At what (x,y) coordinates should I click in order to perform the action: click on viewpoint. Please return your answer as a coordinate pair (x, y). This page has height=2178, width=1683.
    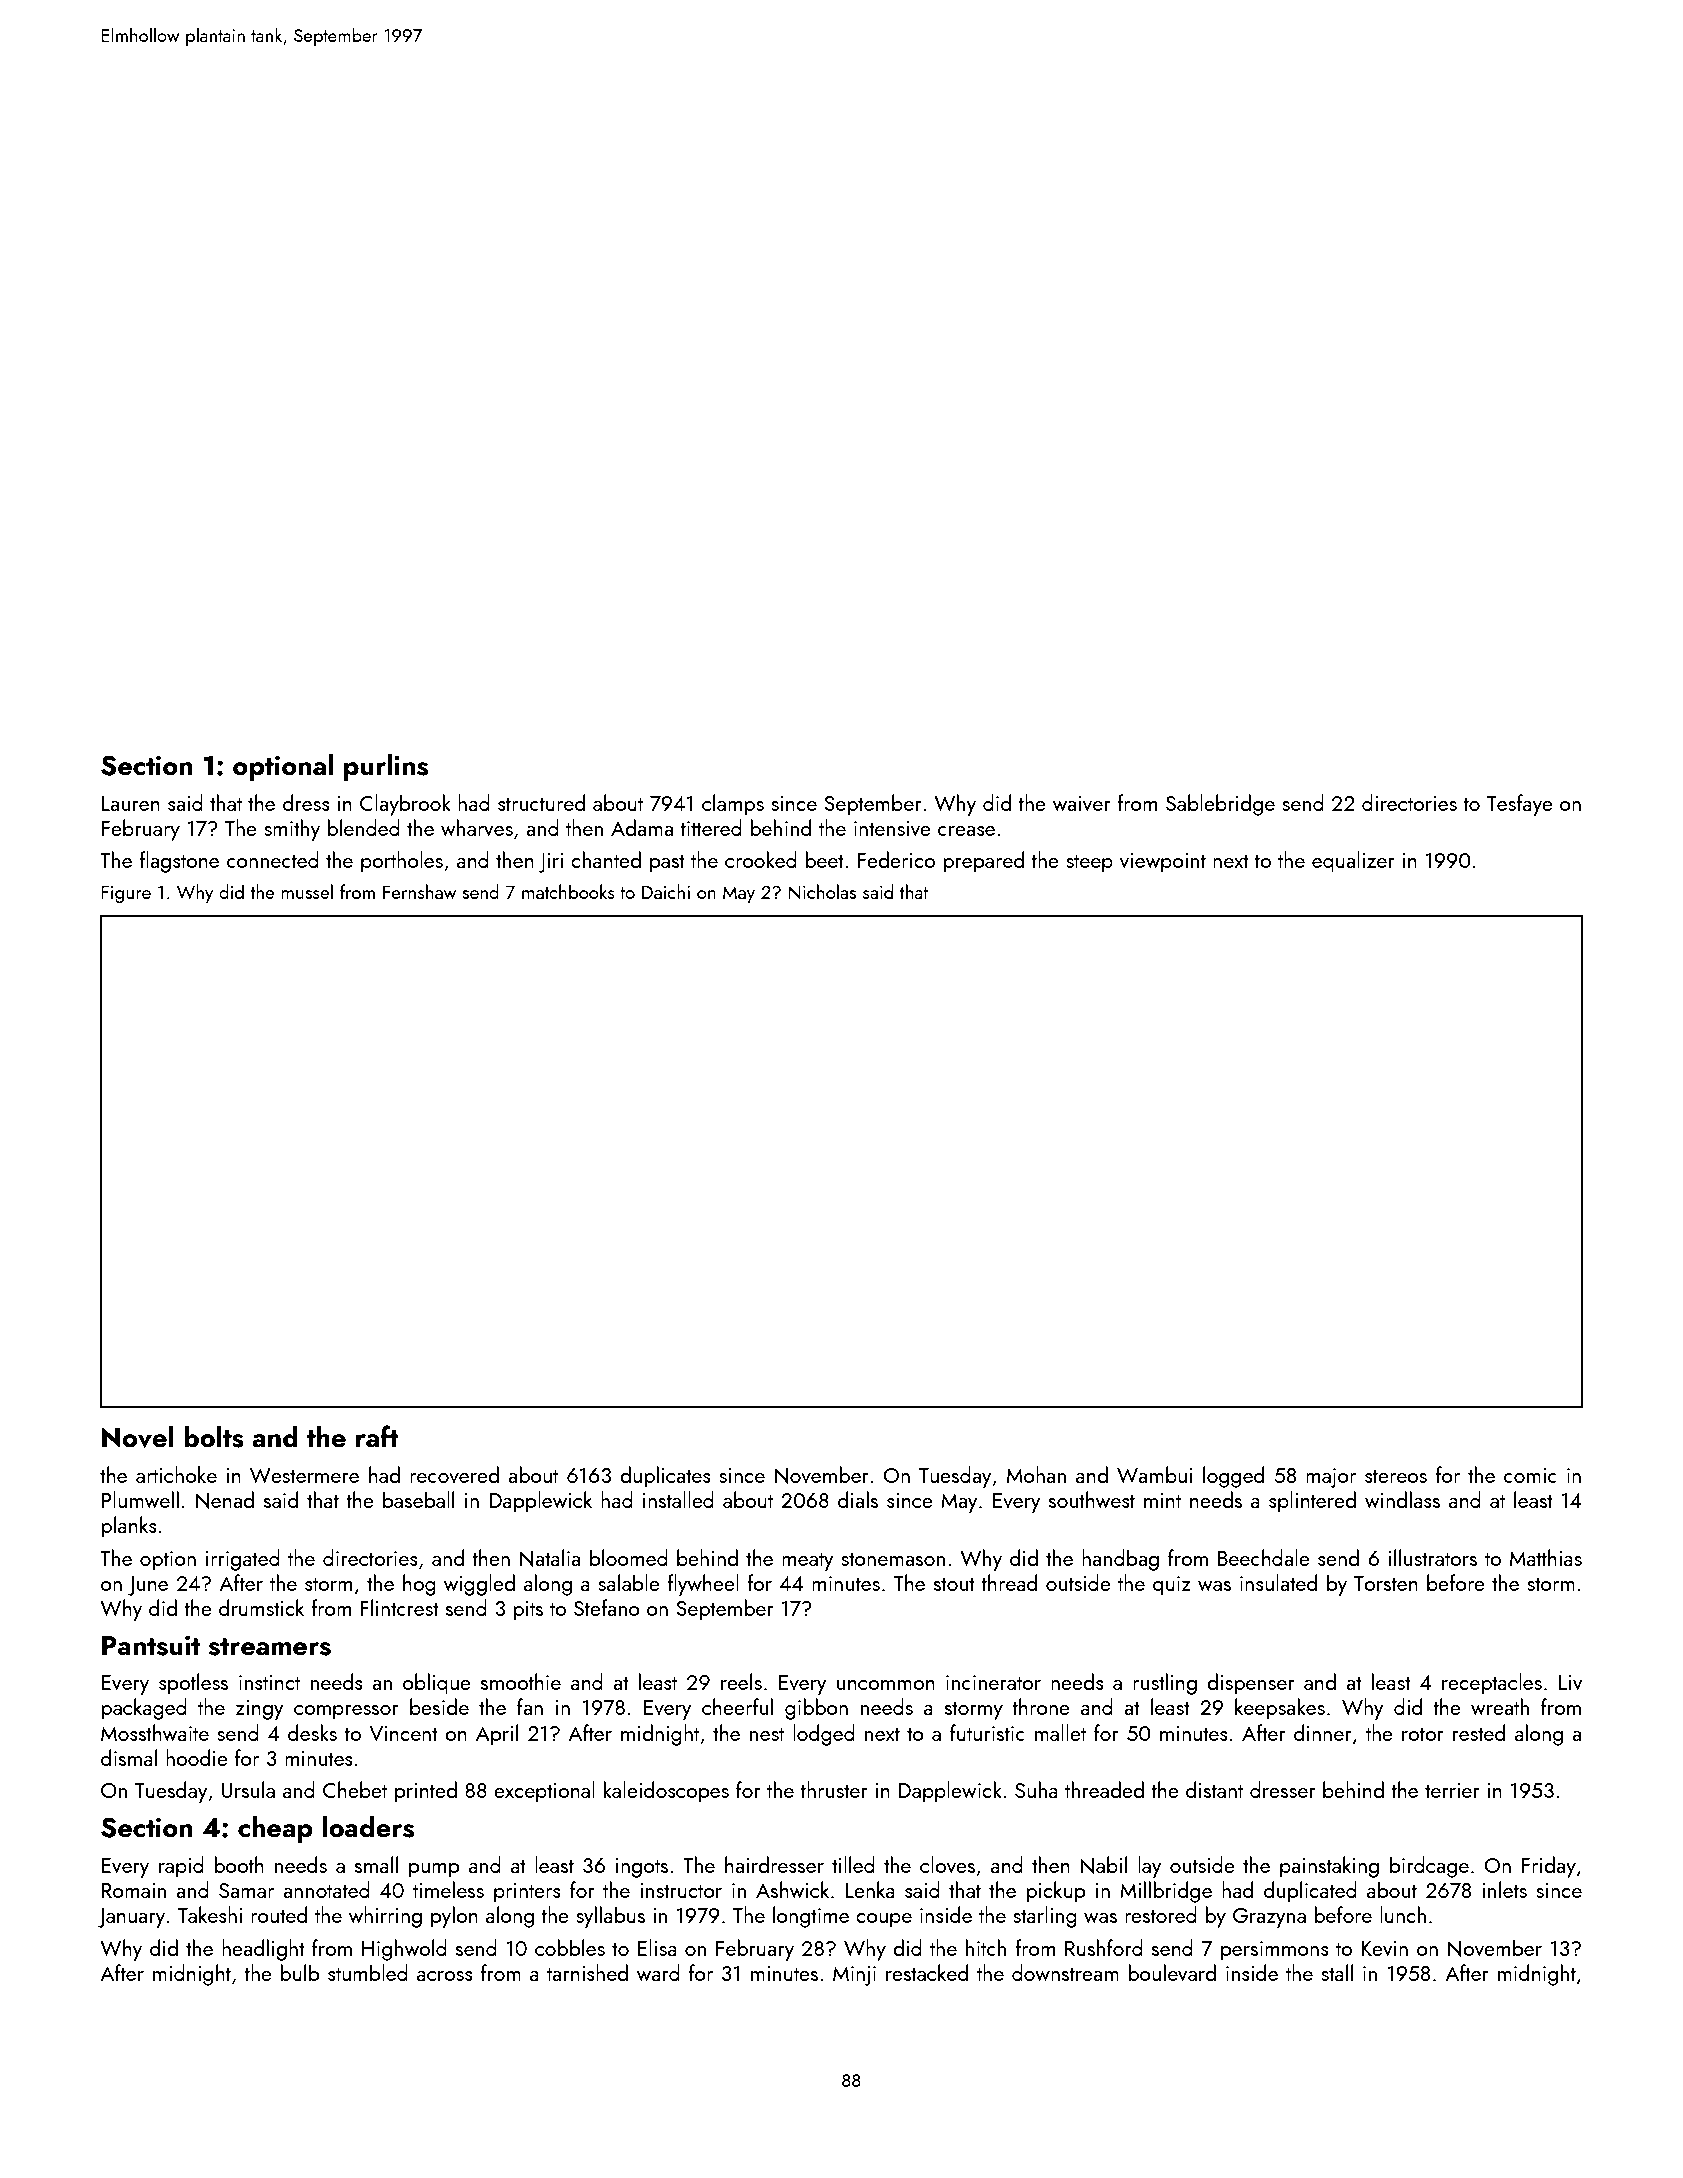
    Looking at the image, I should click on (1163, 863).
